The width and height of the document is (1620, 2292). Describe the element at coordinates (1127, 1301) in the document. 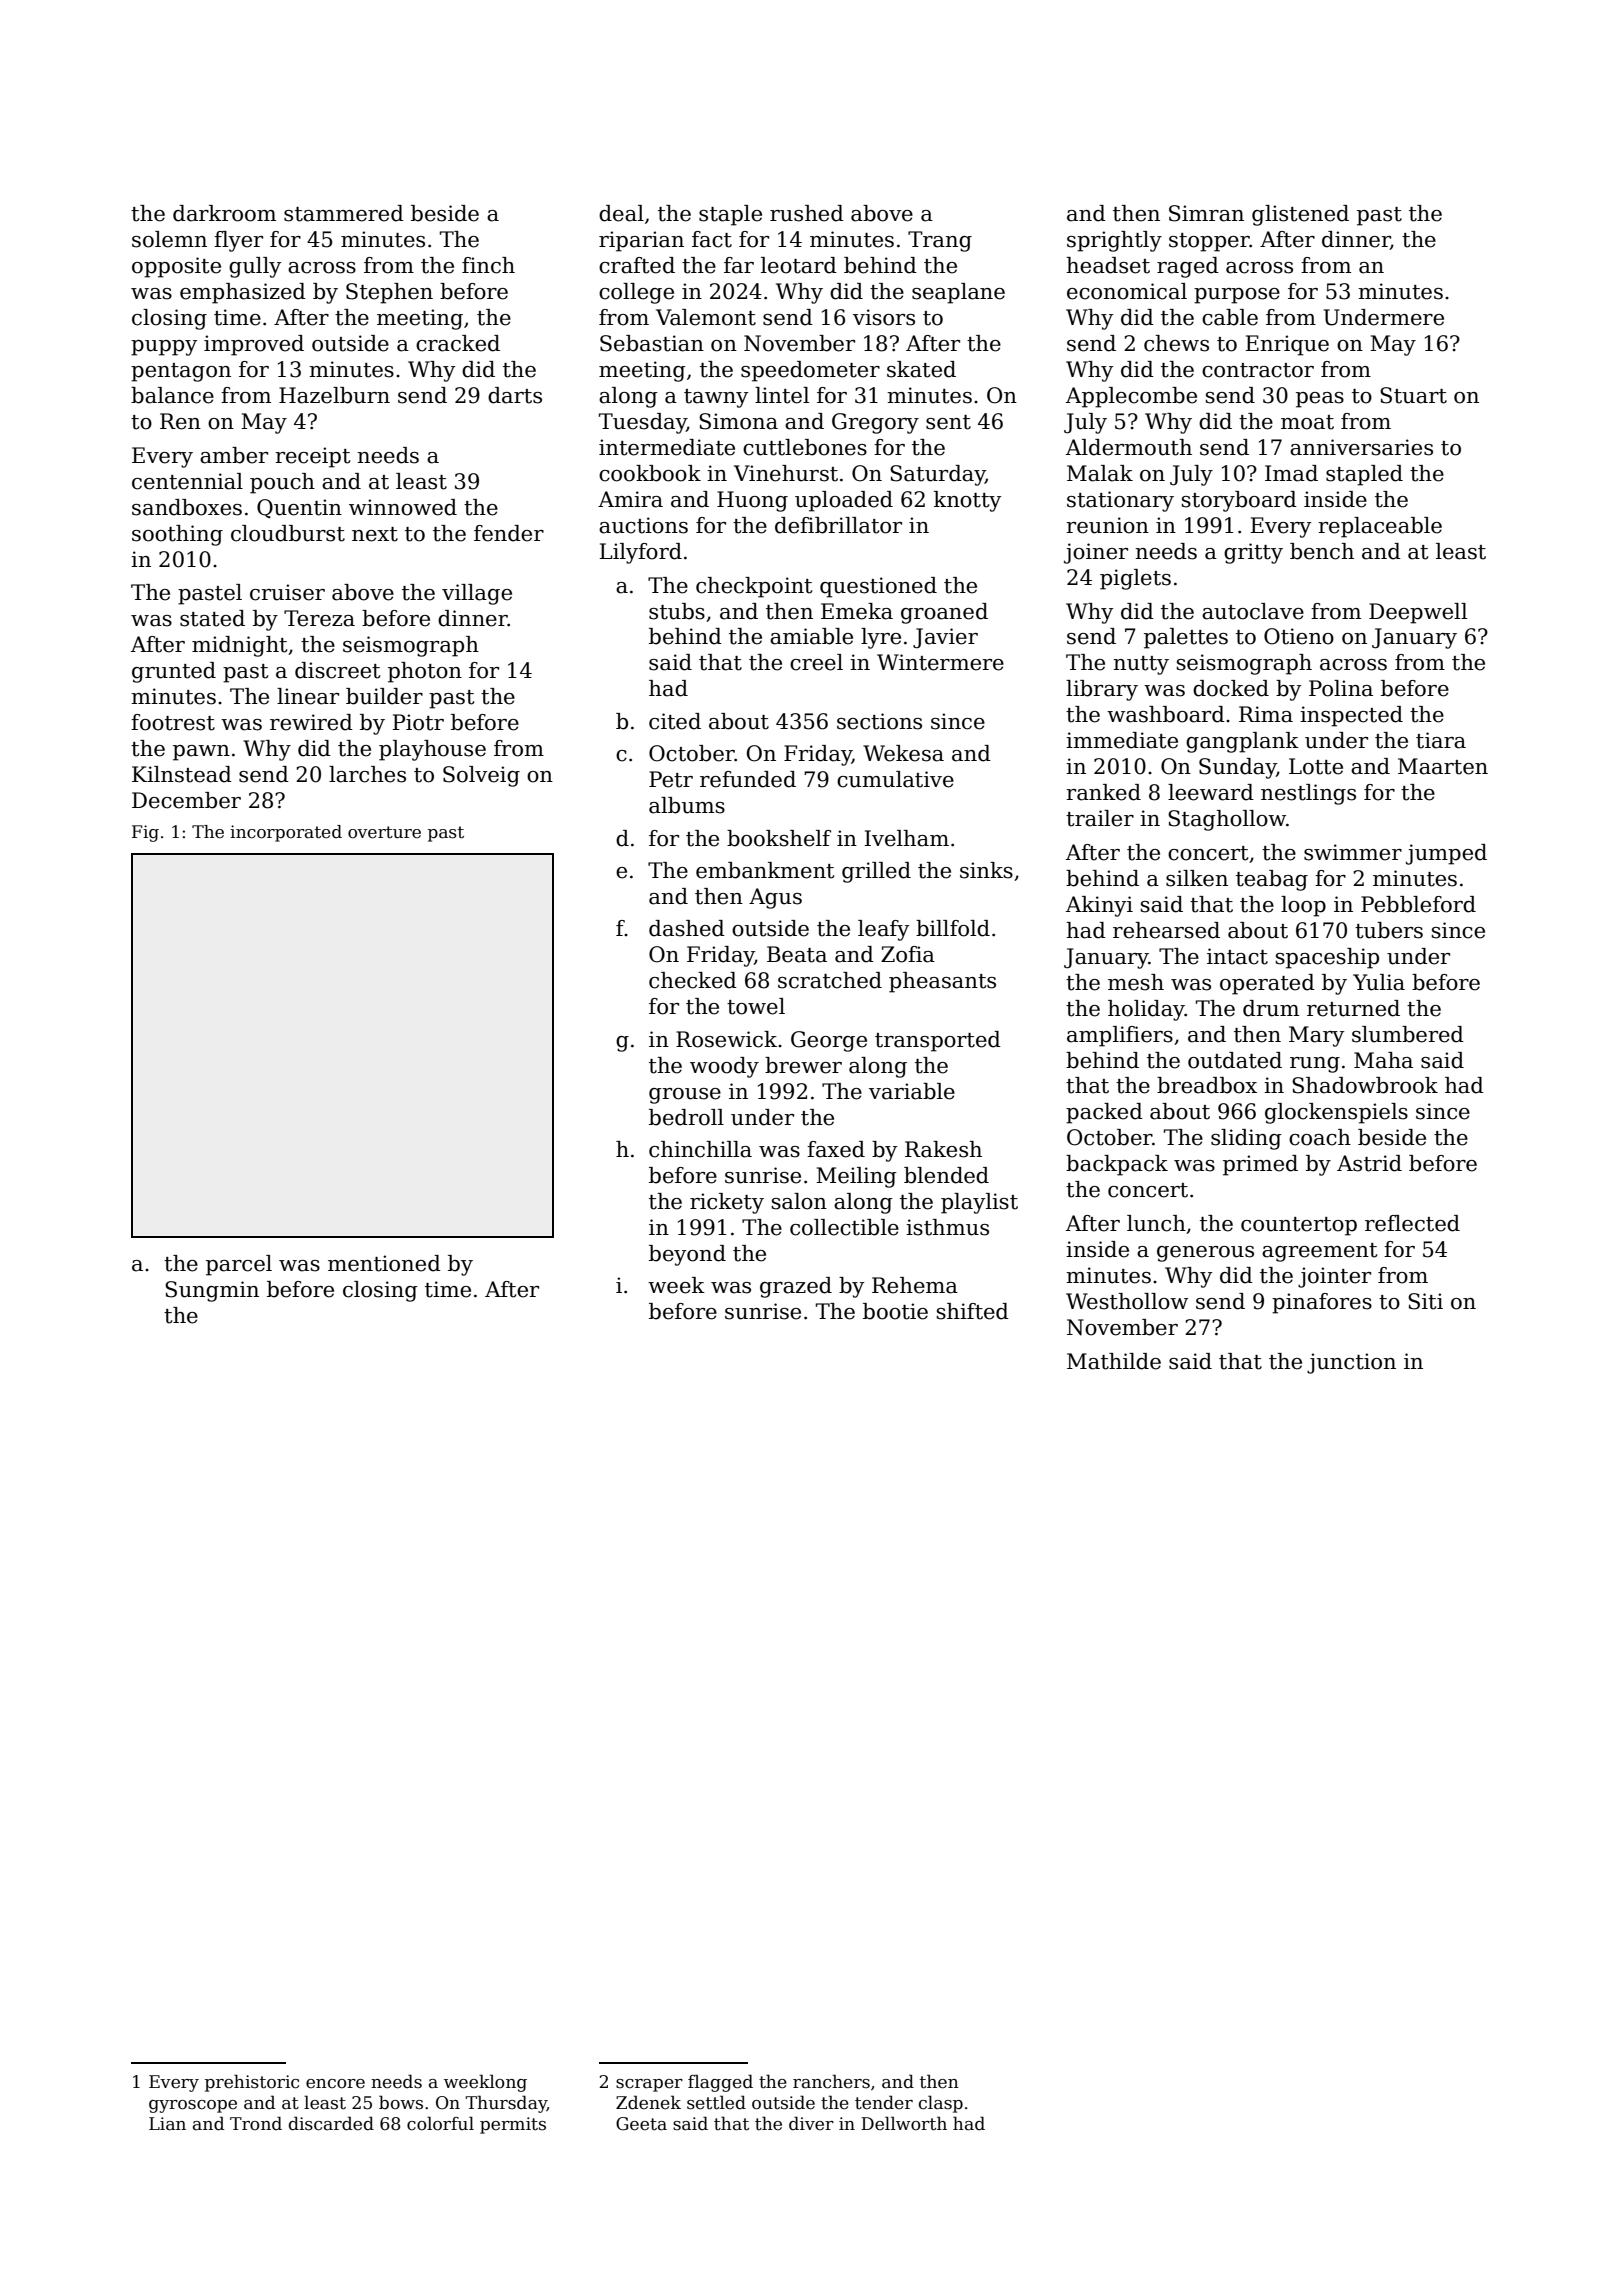

I see `Westhollow` at that location.
